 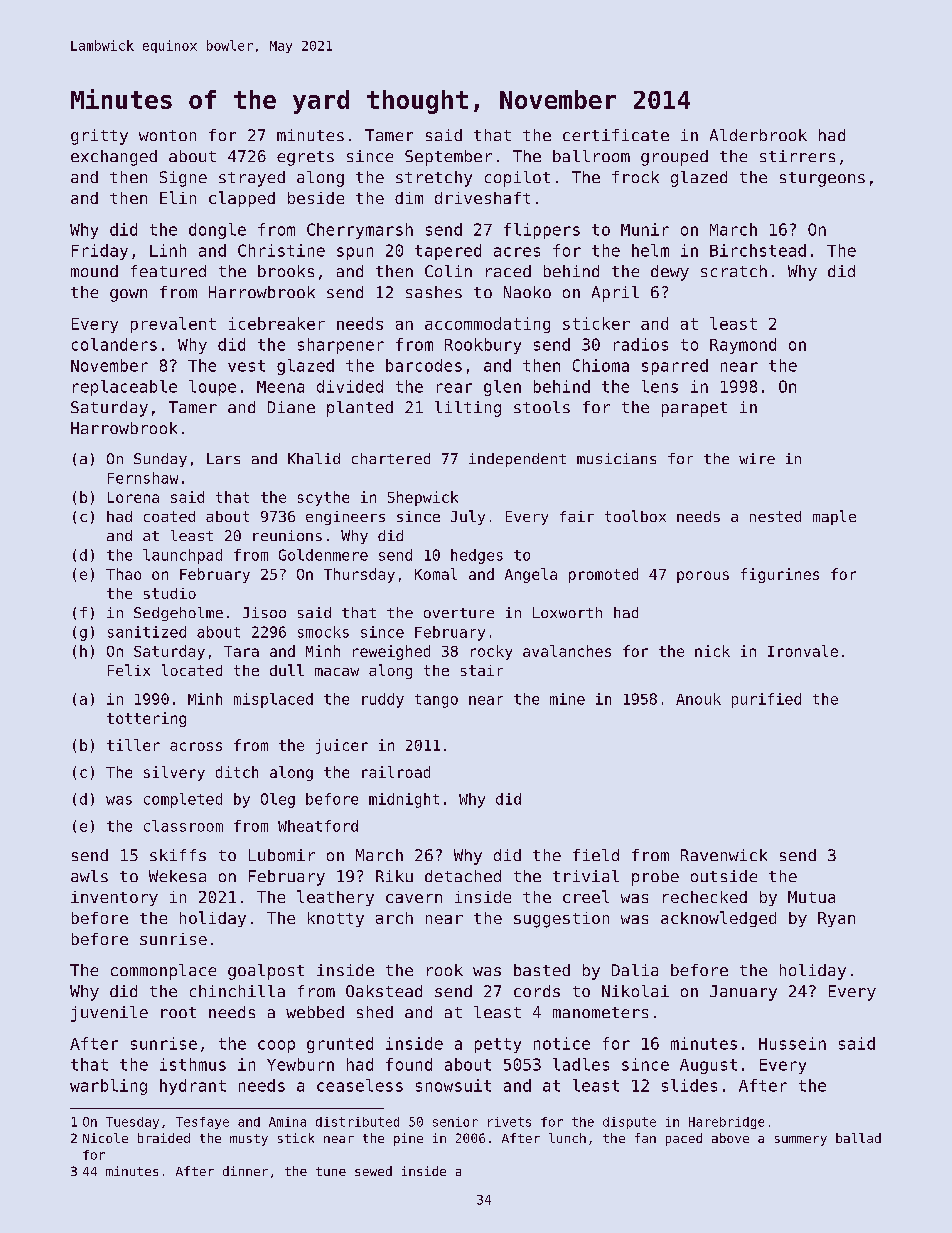 I want to click on gown, so click(x=128, y=295).
